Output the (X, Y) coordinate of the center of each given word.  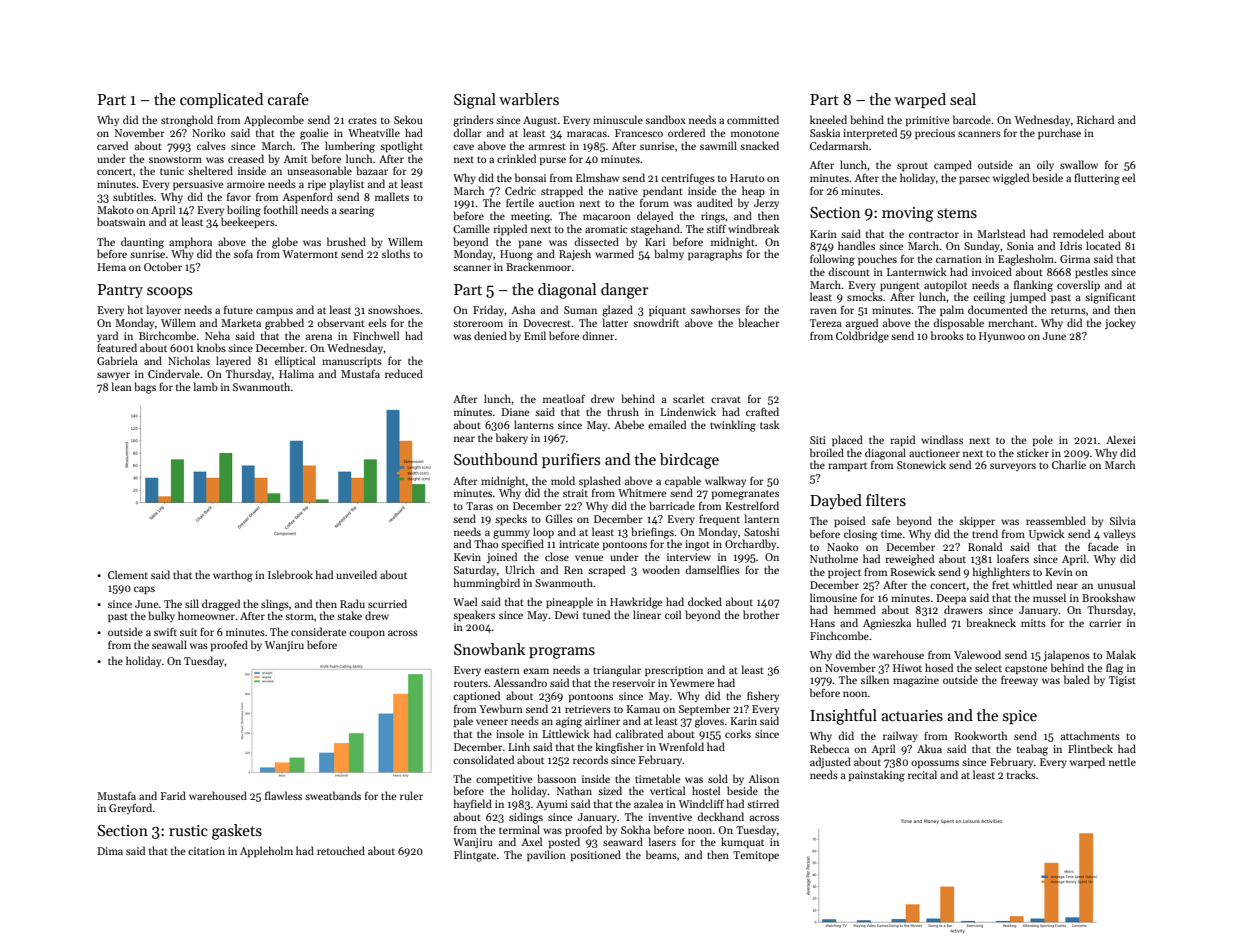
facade (1103, 546)
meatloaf (564, 398)
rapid (902, 441)
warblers (529, 99)
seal (963, 99)
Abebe (629, 424)
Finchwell (376, 335)
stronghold (187, 121)
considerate (319, 631)
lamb (206, 386)
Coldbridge (862, 337)
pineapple (569, 603)
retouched (341, 850)
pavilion (546, 855)
